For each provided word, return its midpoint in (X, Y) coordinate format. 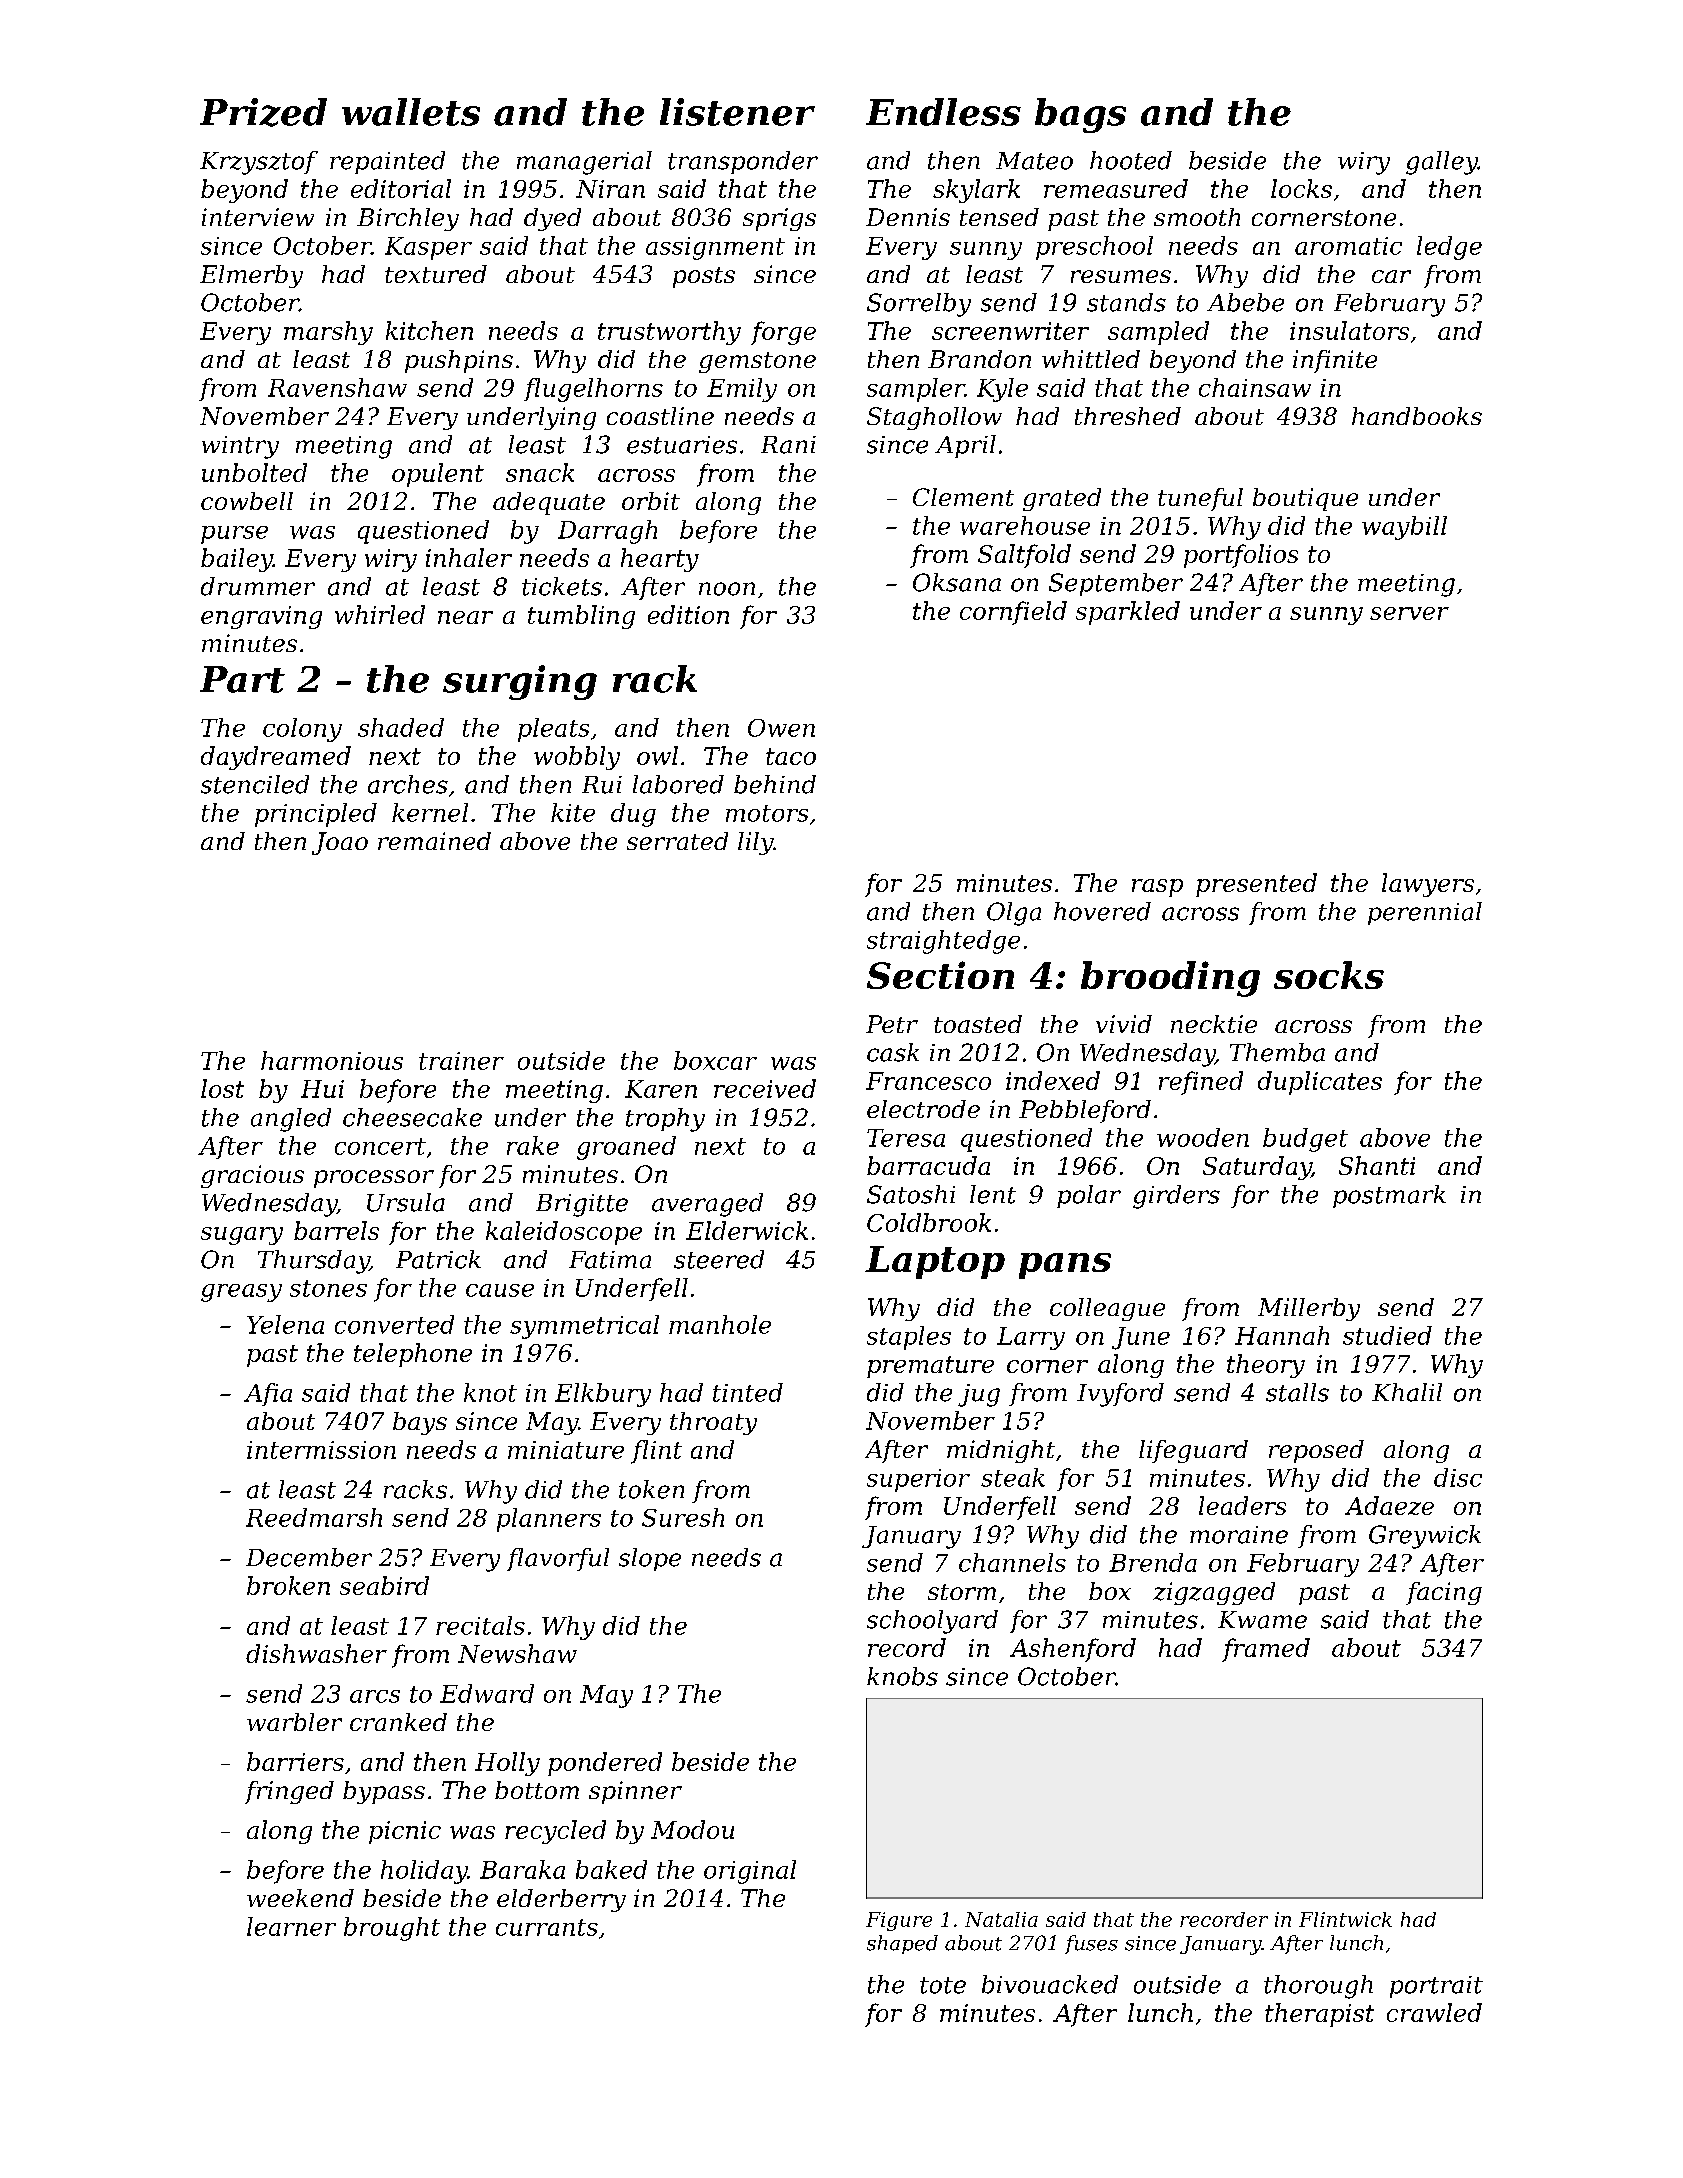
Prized (263, 112)
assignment (715, 248)
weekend (300, 1898)
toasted (978, 1024)
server (1409, 613)
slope (650, 1559)
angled (291, 1120)
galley (1442, 163)
